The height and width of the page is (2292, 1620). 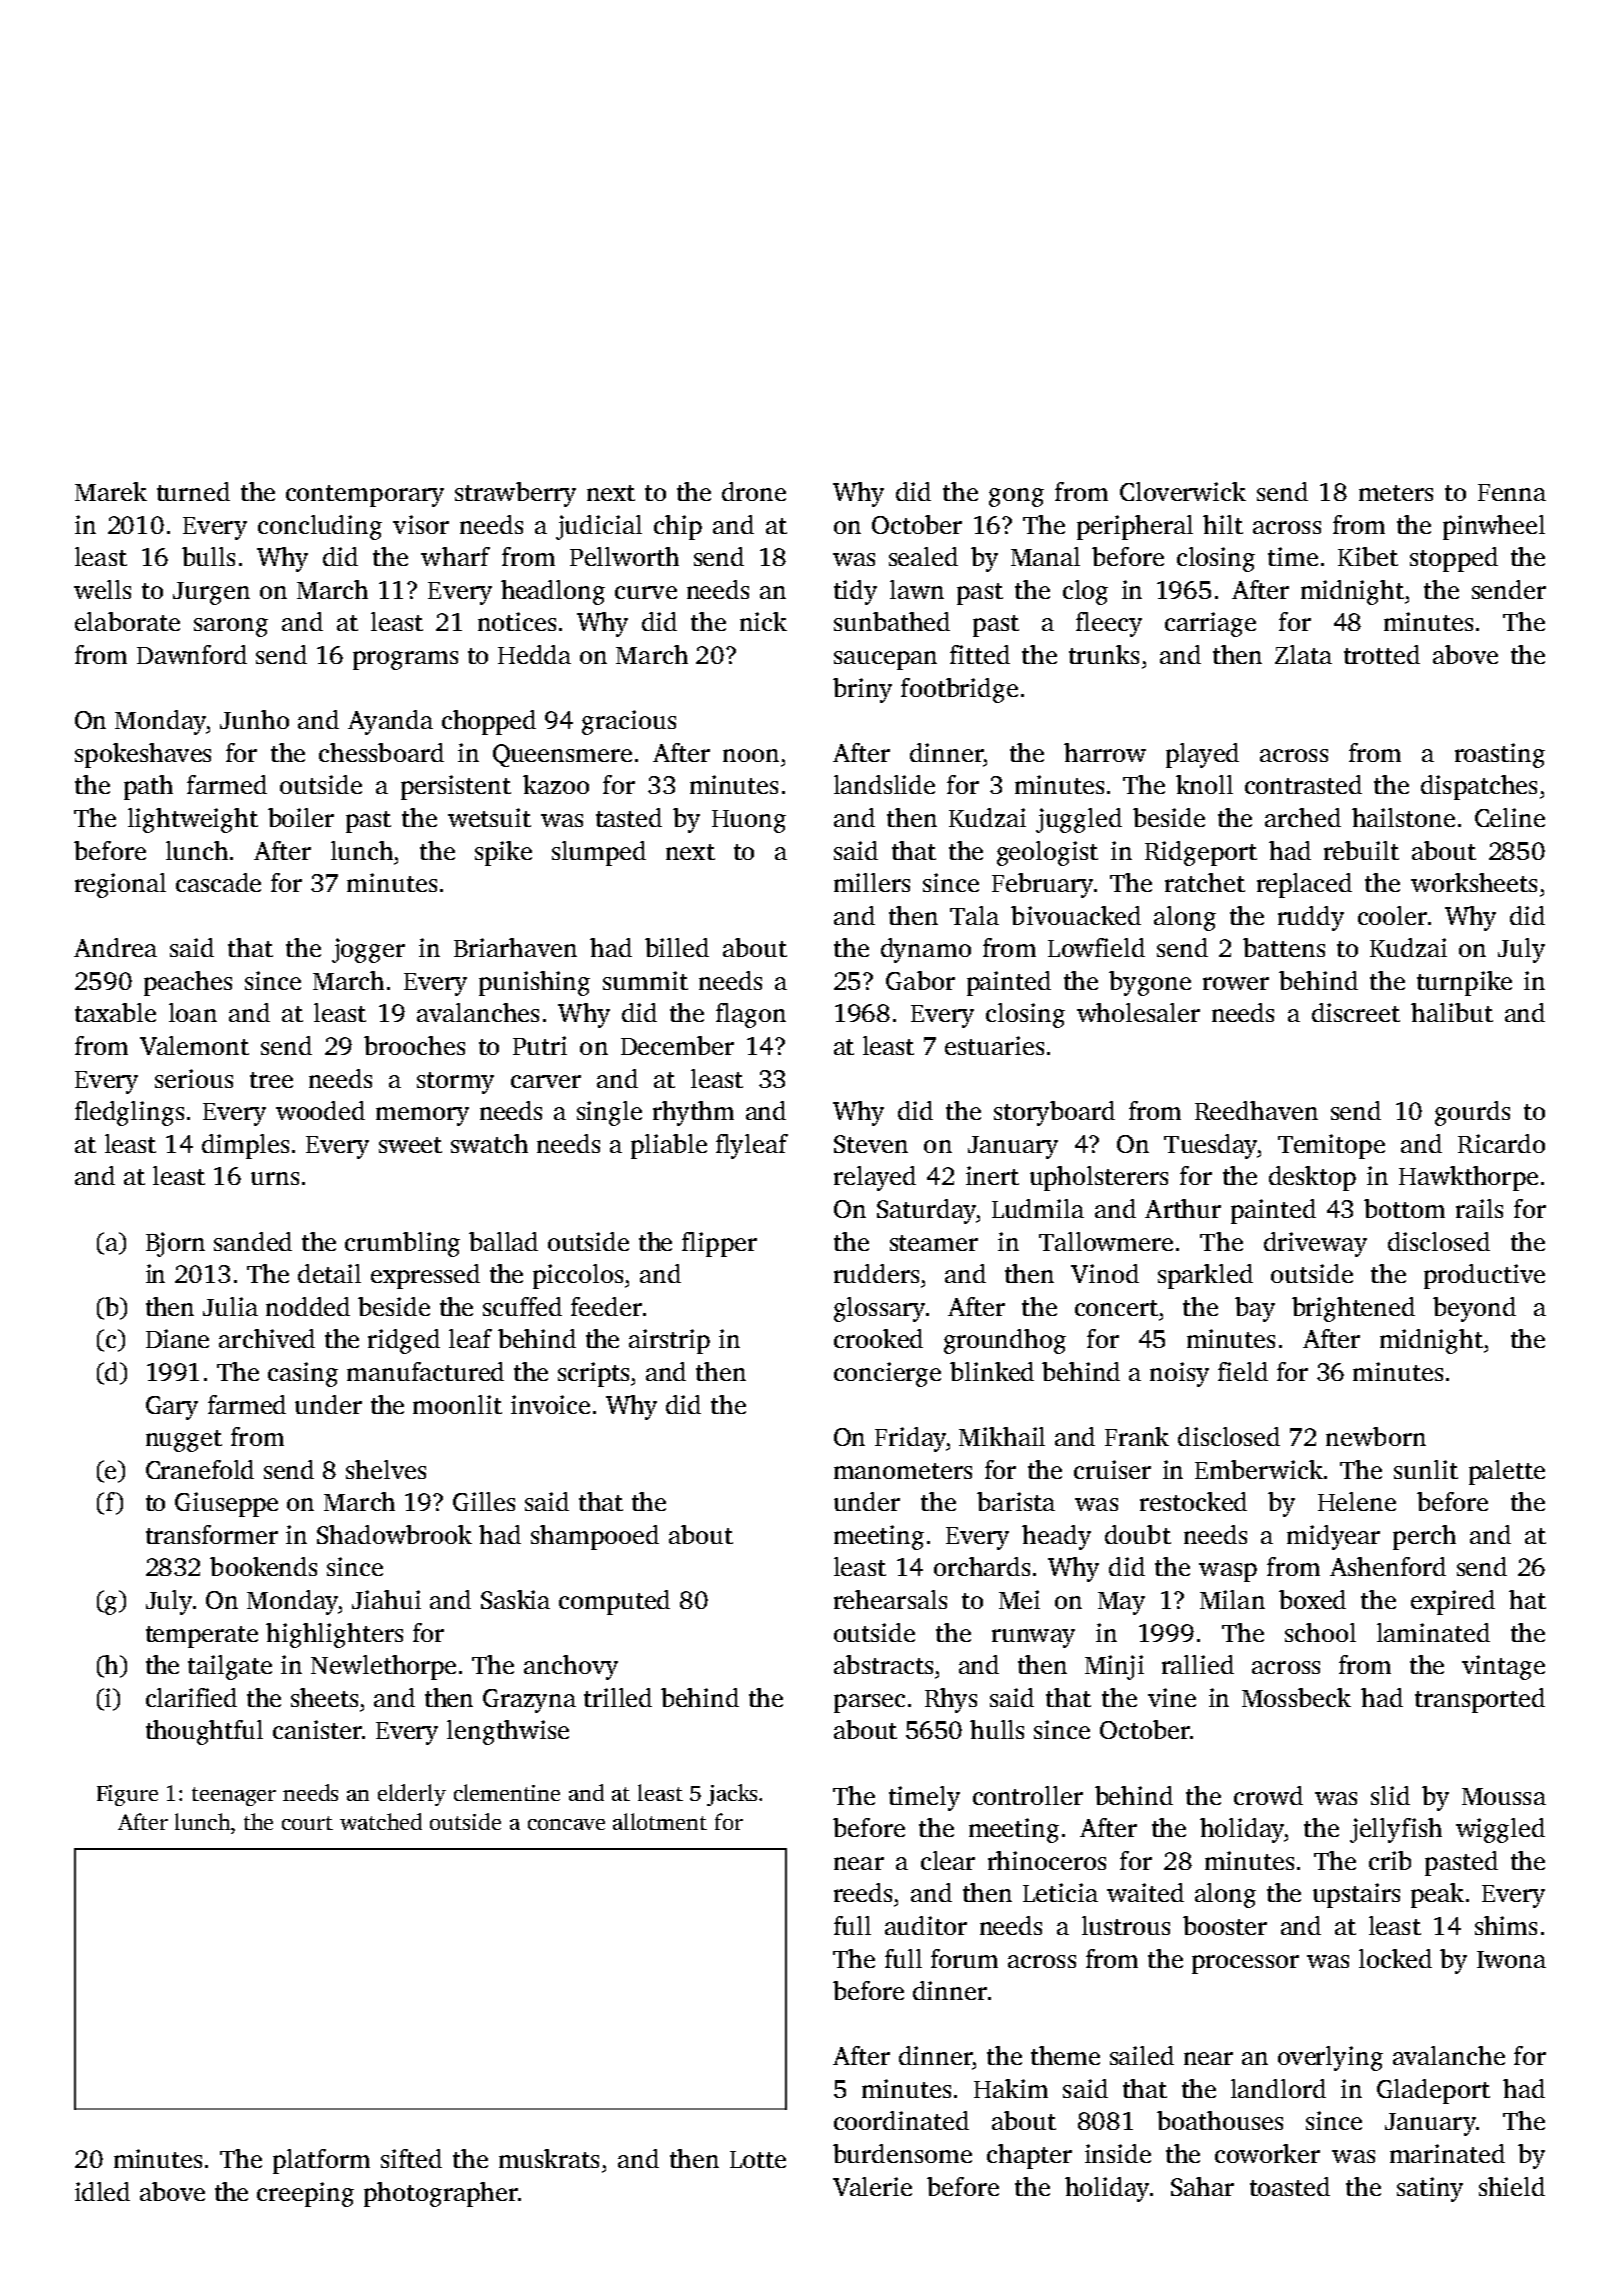 I want to click on concierge, so click(x=887, y=1374).
